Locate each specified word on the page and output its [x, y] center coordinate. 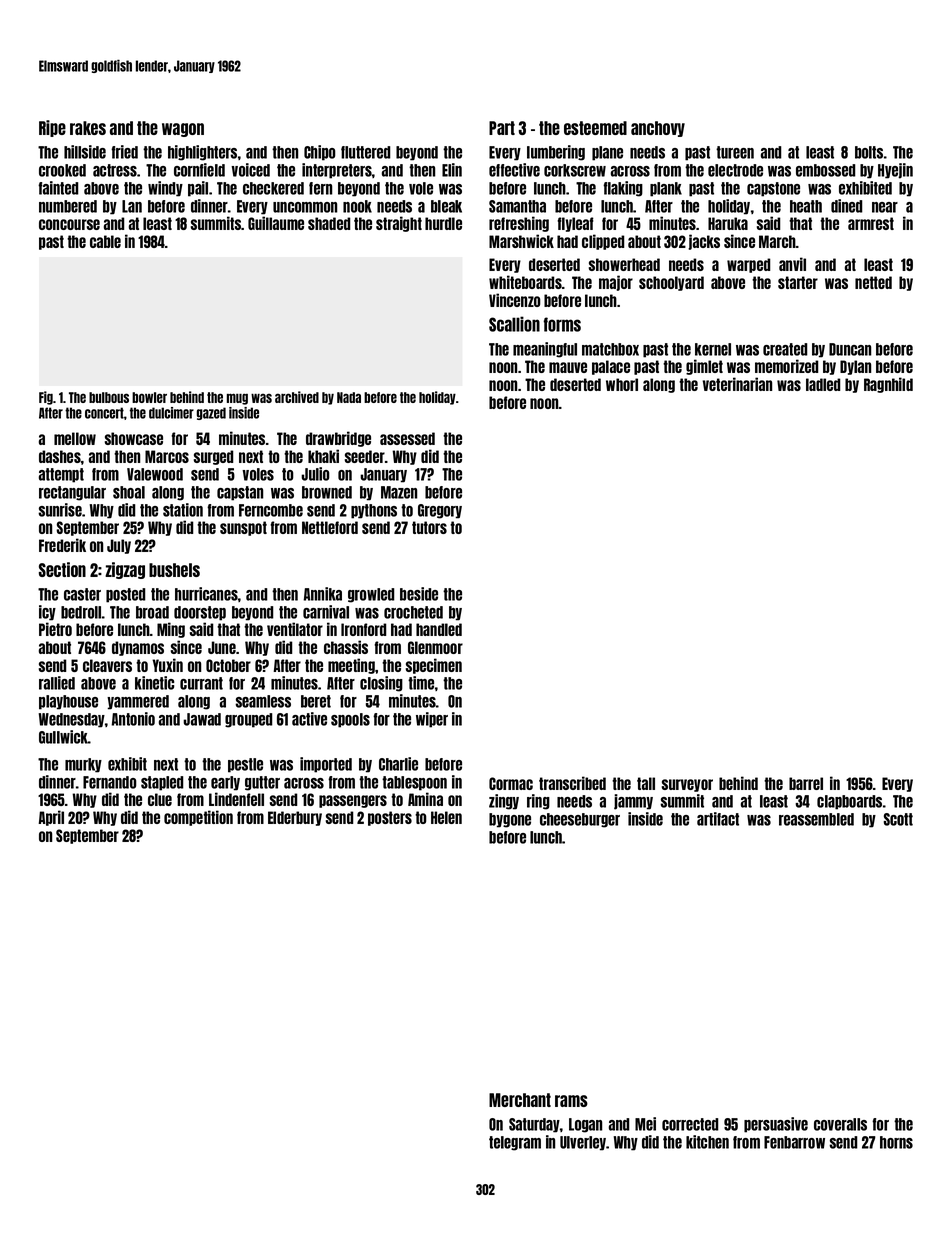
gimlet [704, 367]
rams [571, 1101]
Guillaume [276, 223]
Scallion [514, 324]
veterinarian [737, 384]
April [51, 818]
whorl [622, 384]
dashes [60, 456]
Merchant [520, 1100]
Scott [898, 819]
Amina [425, 799]
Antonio [133, 719]
